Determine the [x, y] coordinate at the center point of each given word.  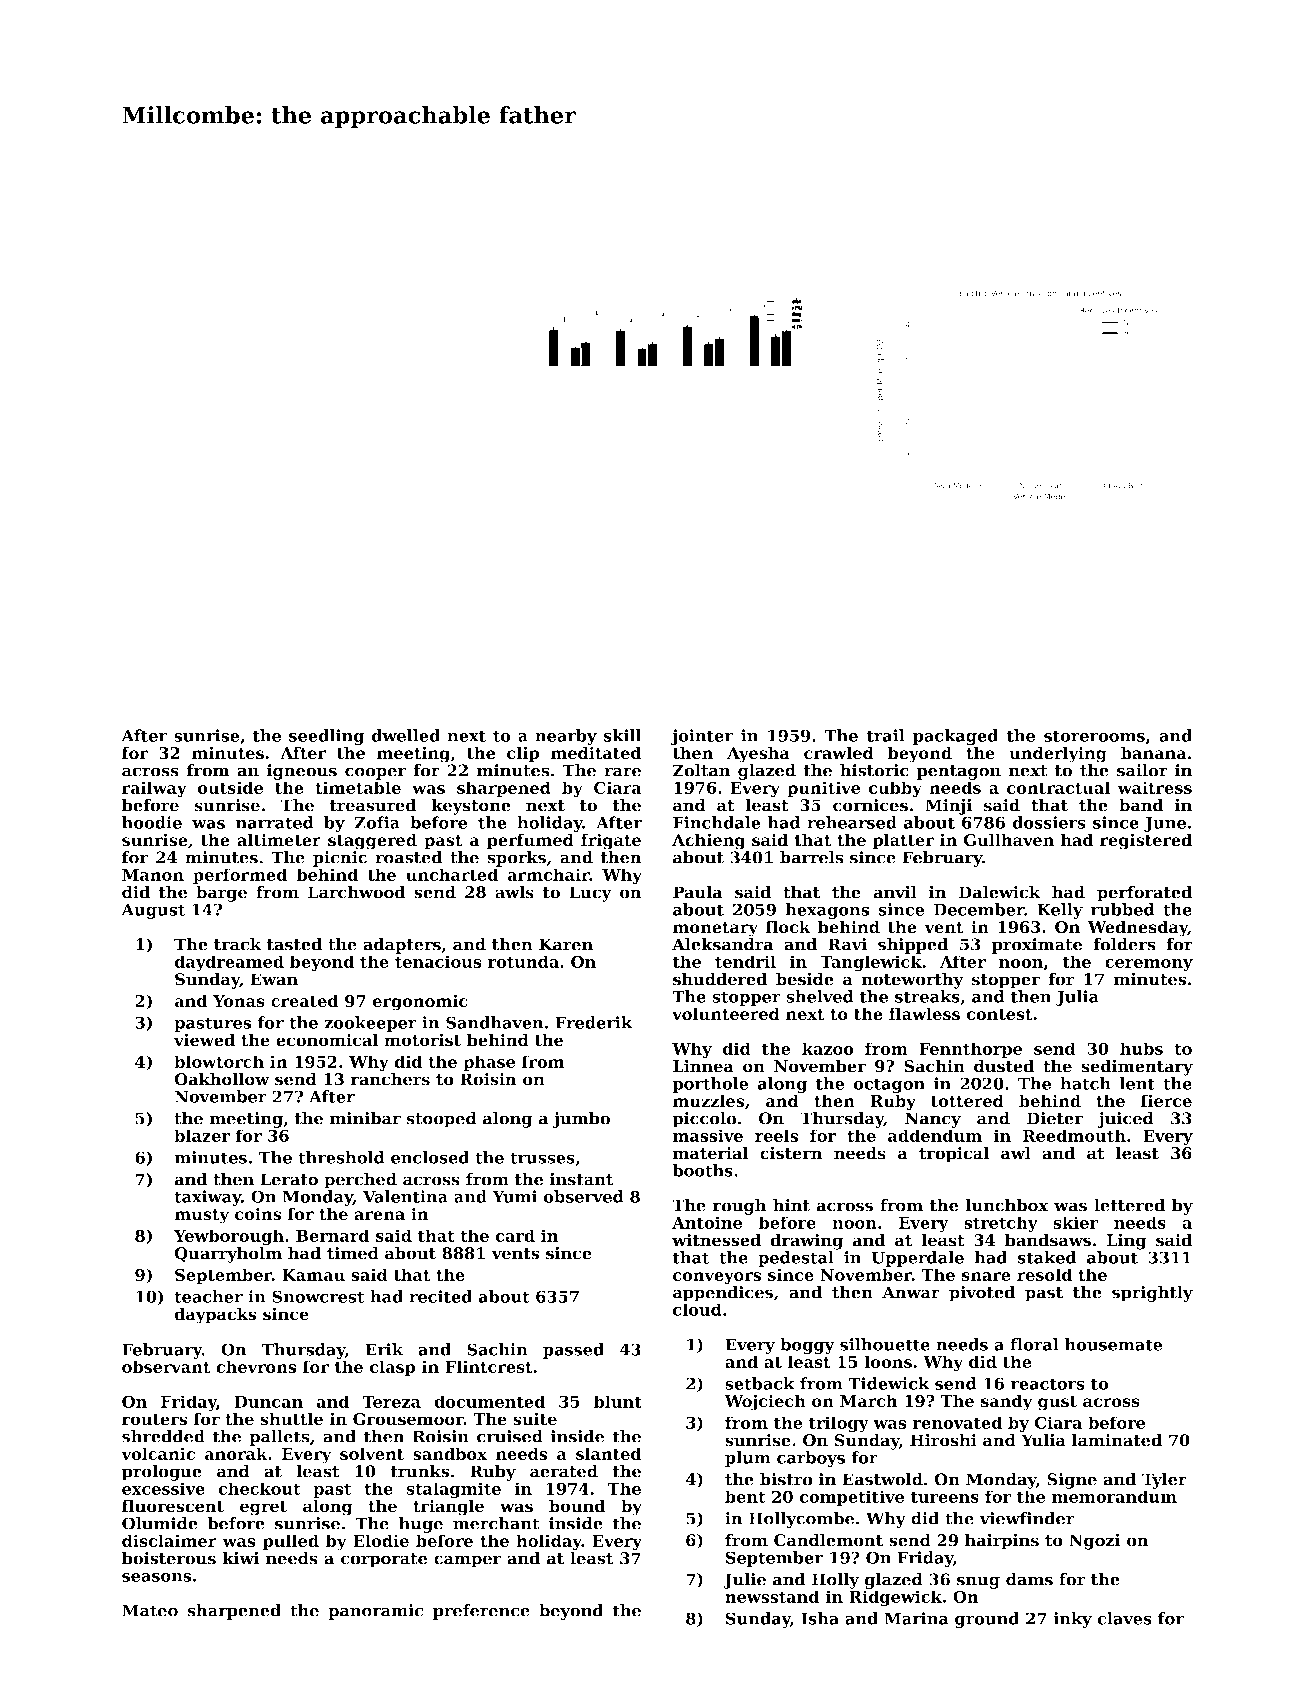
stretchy [1001, 1224]
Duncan [269, 1402]
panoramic [375, 1612]
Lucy [590, 894]
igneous [302, 772]
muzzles [708, 1100]
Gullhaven [1009, 840]
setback [760, 1383]
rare [622, 772]
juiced [1125, 1120]
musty [201, 1216]
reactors [1048, 1384]
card [515, 1235]
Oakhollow [221, 1079]
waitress [1154, 787]
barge [221, 894]
